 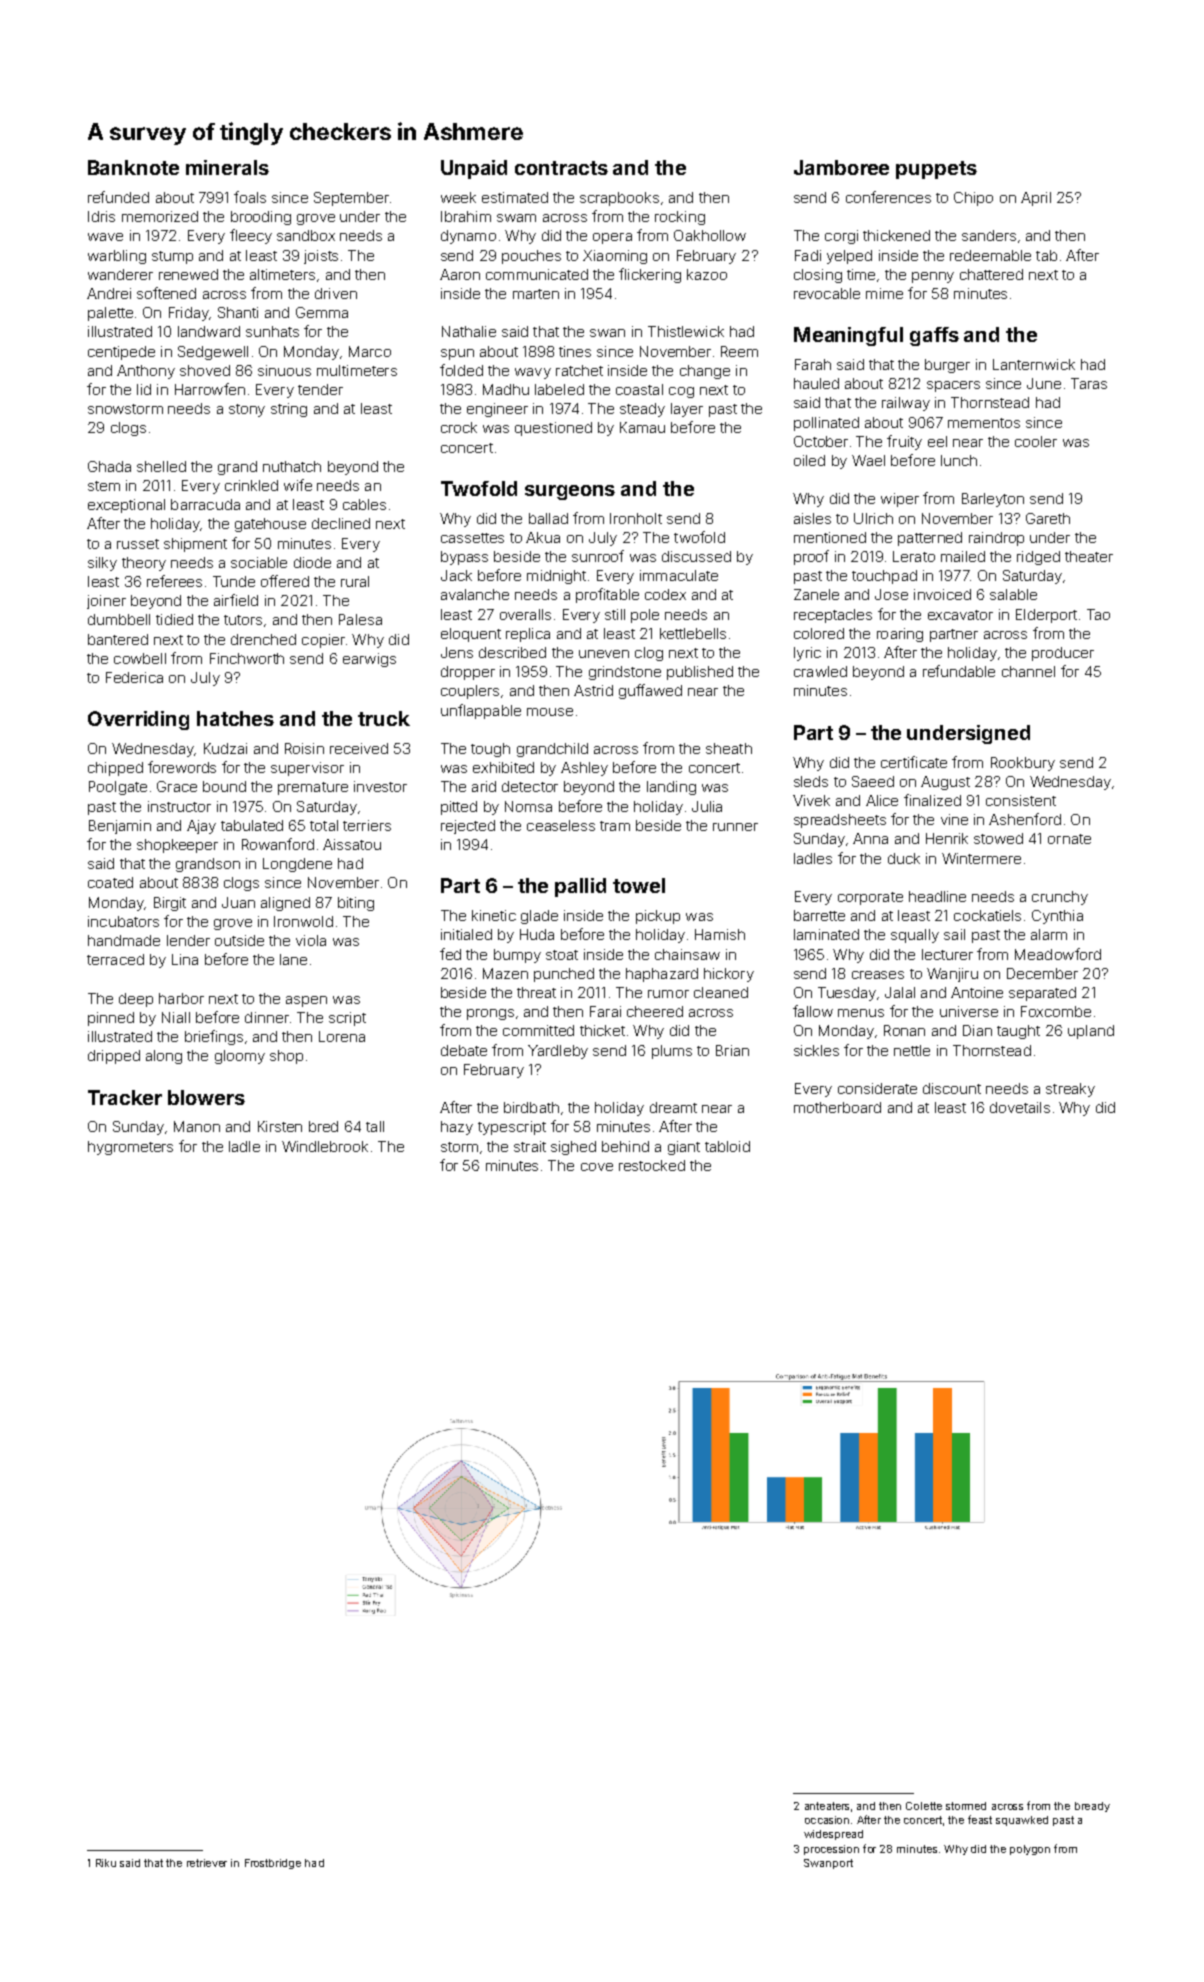 I want to click on Birgit, so click(x=170, y=904).
